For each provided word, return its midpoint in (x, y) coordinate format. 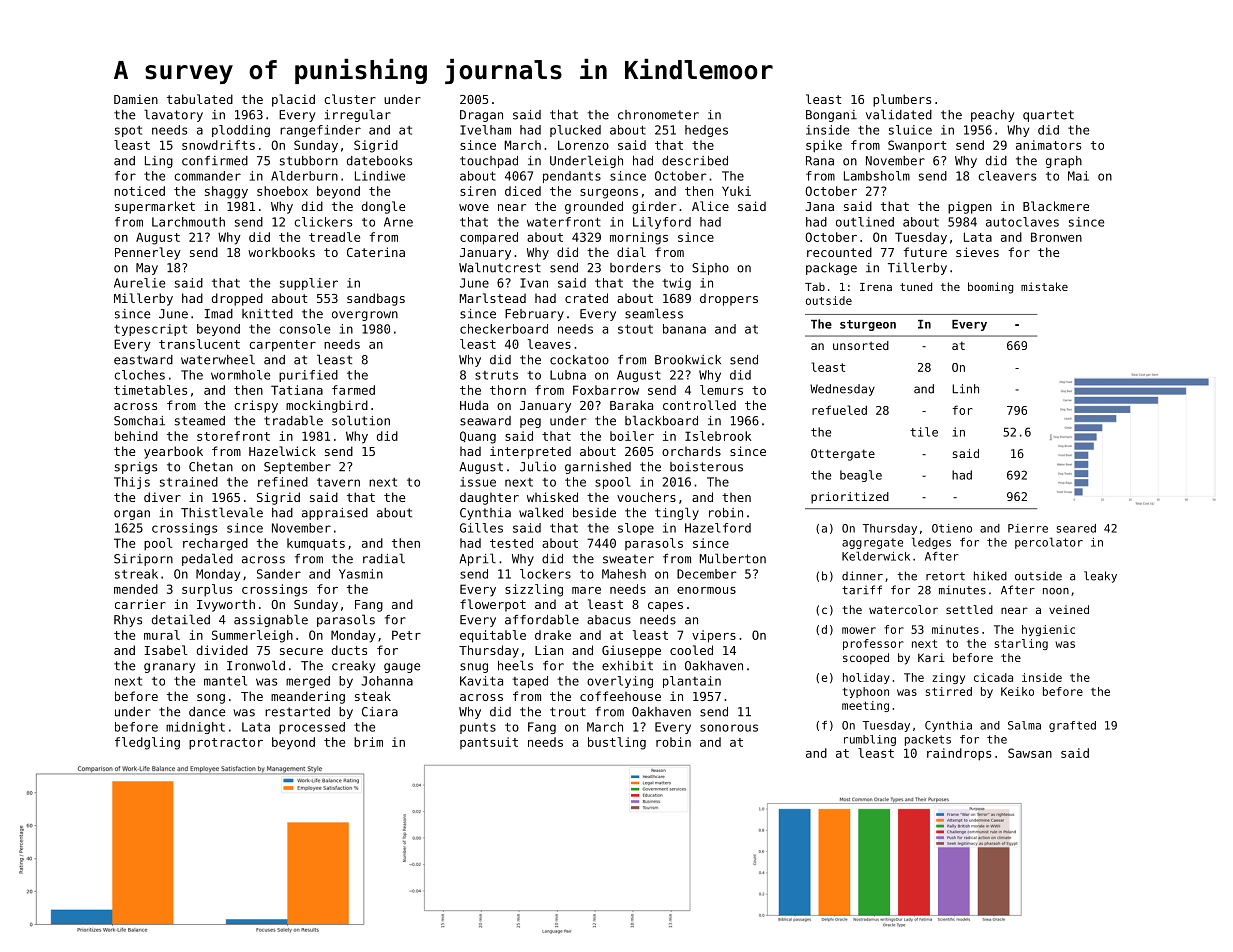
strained (189, 482)
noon (1056, 591)
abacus (609, 620)
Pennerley (148, 253)
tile (924, 432)
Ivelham (485, 130)
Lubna (568, 375)
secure (301, 651)
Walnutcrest (500, 267)
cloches (139, 375)
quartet (1048, 116)
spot (128, 131)
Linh (965, 389)
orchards (691, 451)
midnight (195, 728)
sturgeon (868, 325)
